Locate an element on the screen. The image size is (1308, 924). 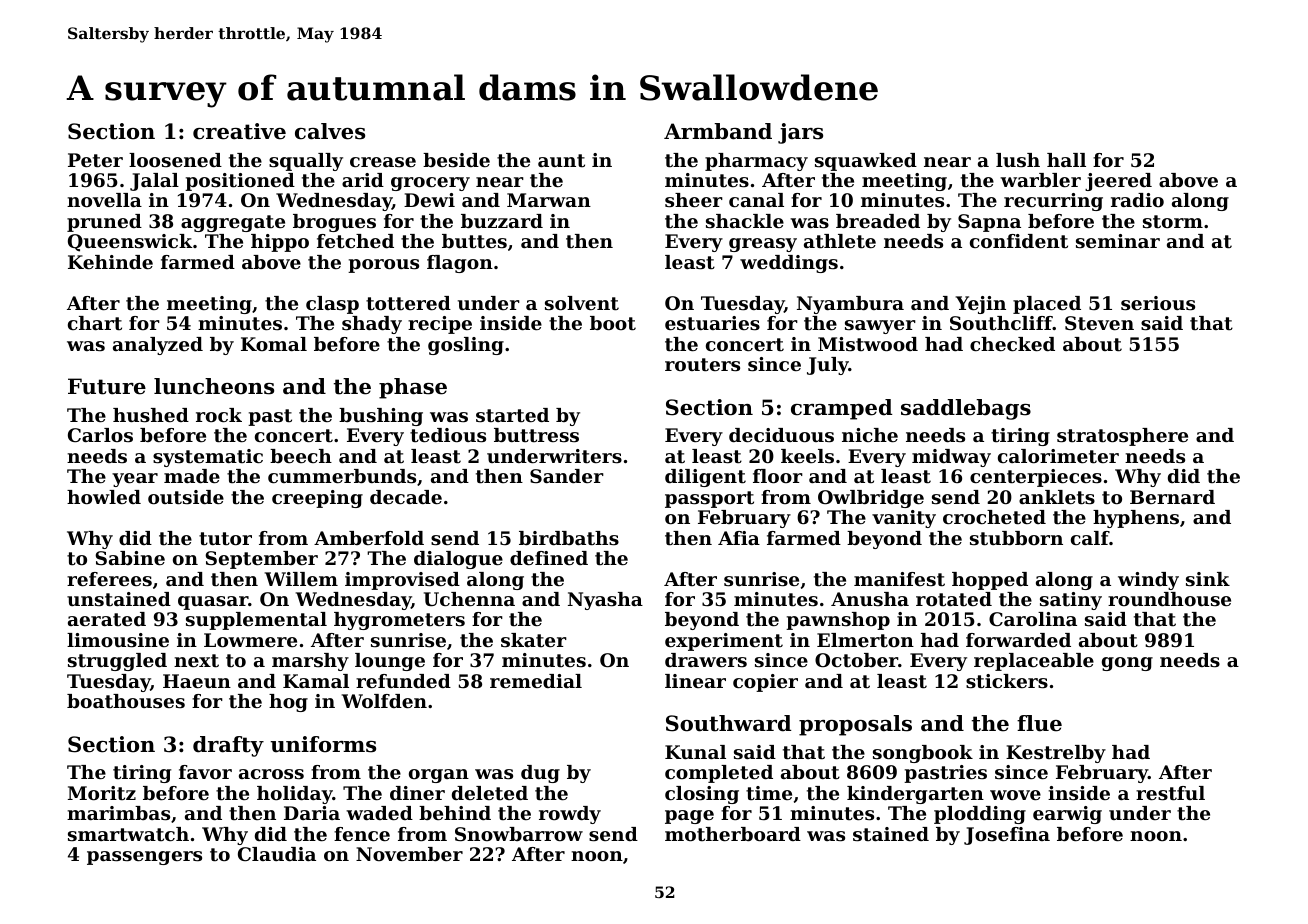
Bernard is located at coordinates (1172, 497).
